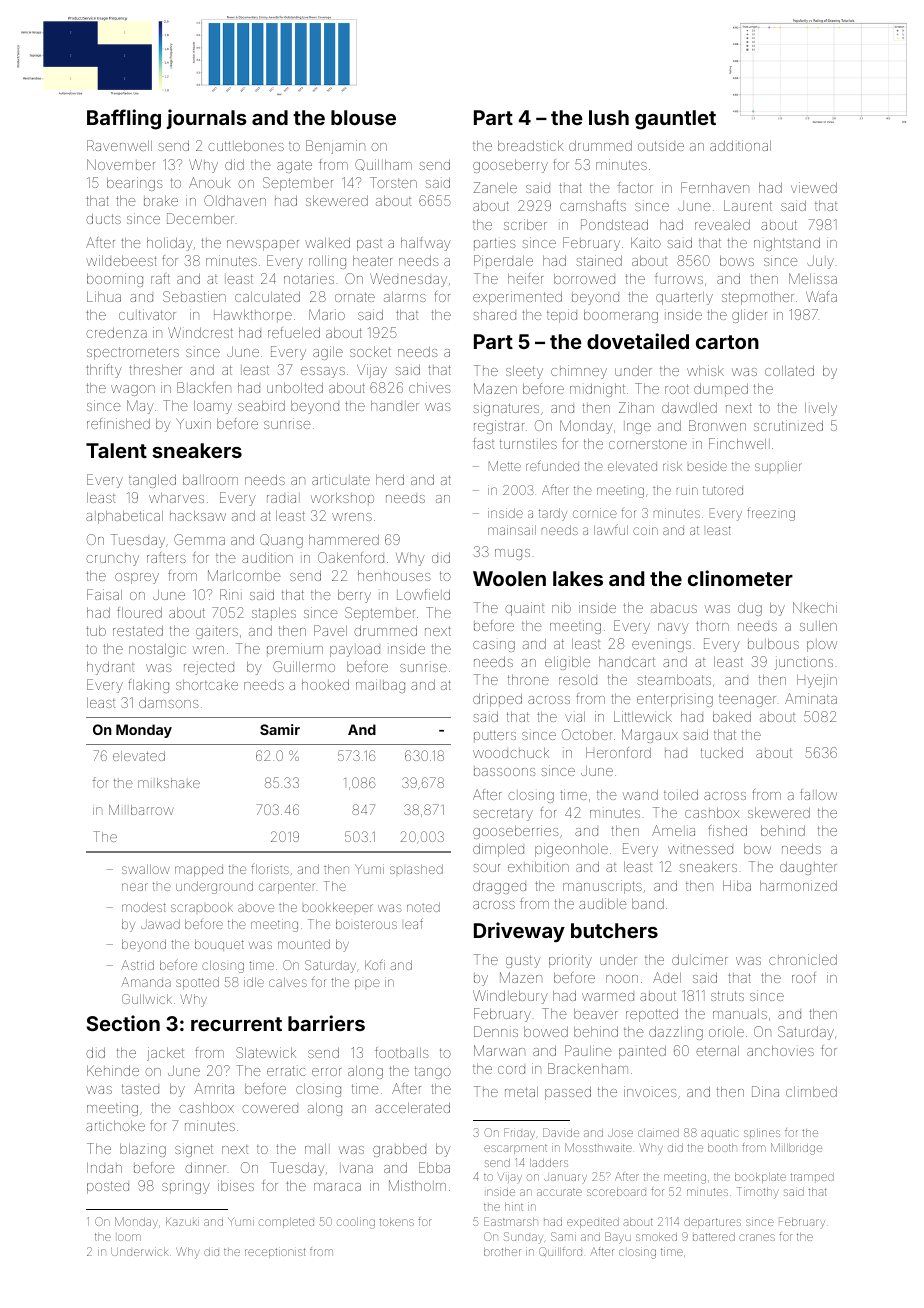 This page has height=1308, width=924. What do you see at coordinates (325, 684) in the page?
I see `hooked` at bounding box center [325, 684].
